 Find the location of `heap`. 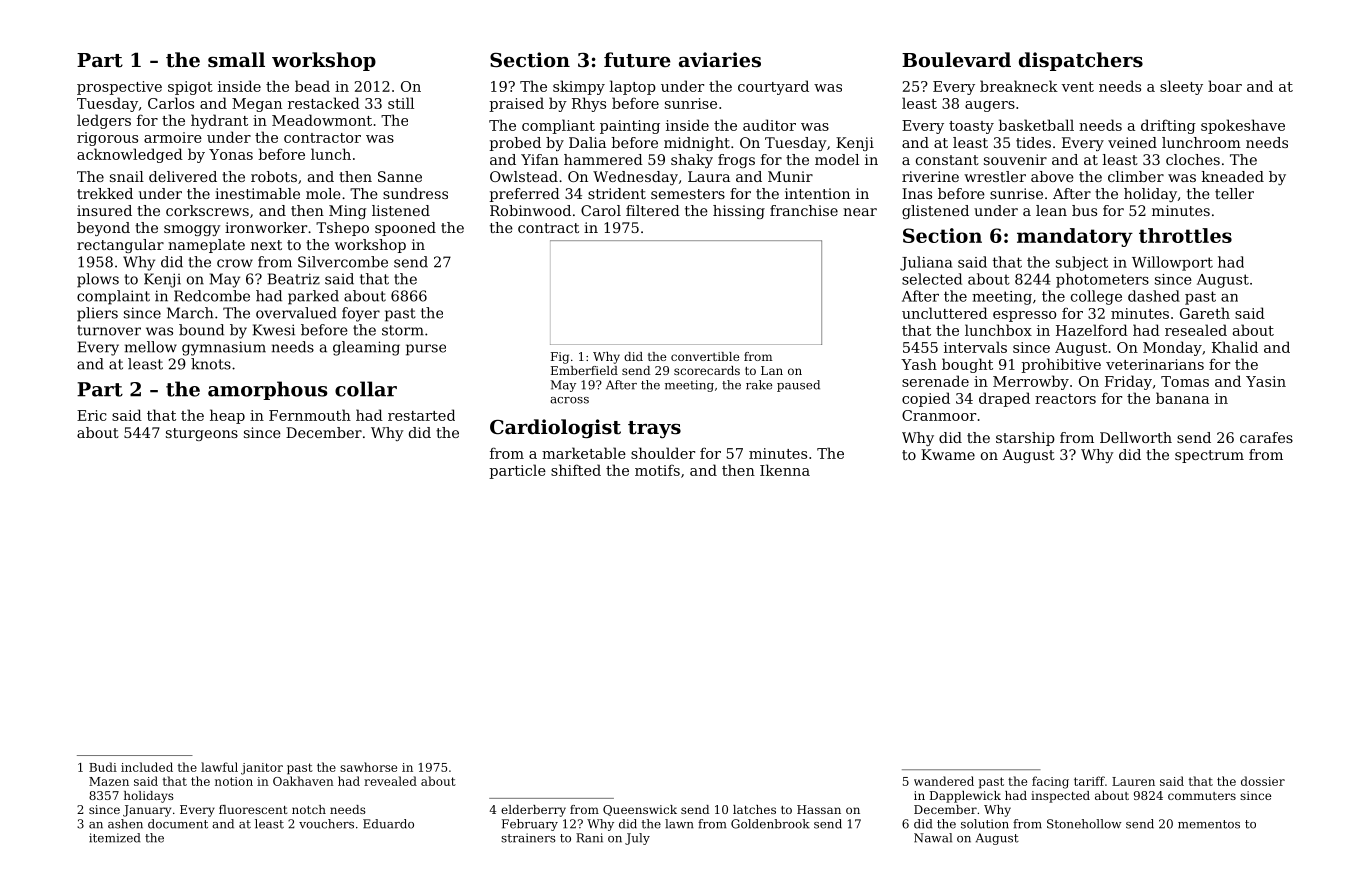

heap is located at coordinates (227, 416).
